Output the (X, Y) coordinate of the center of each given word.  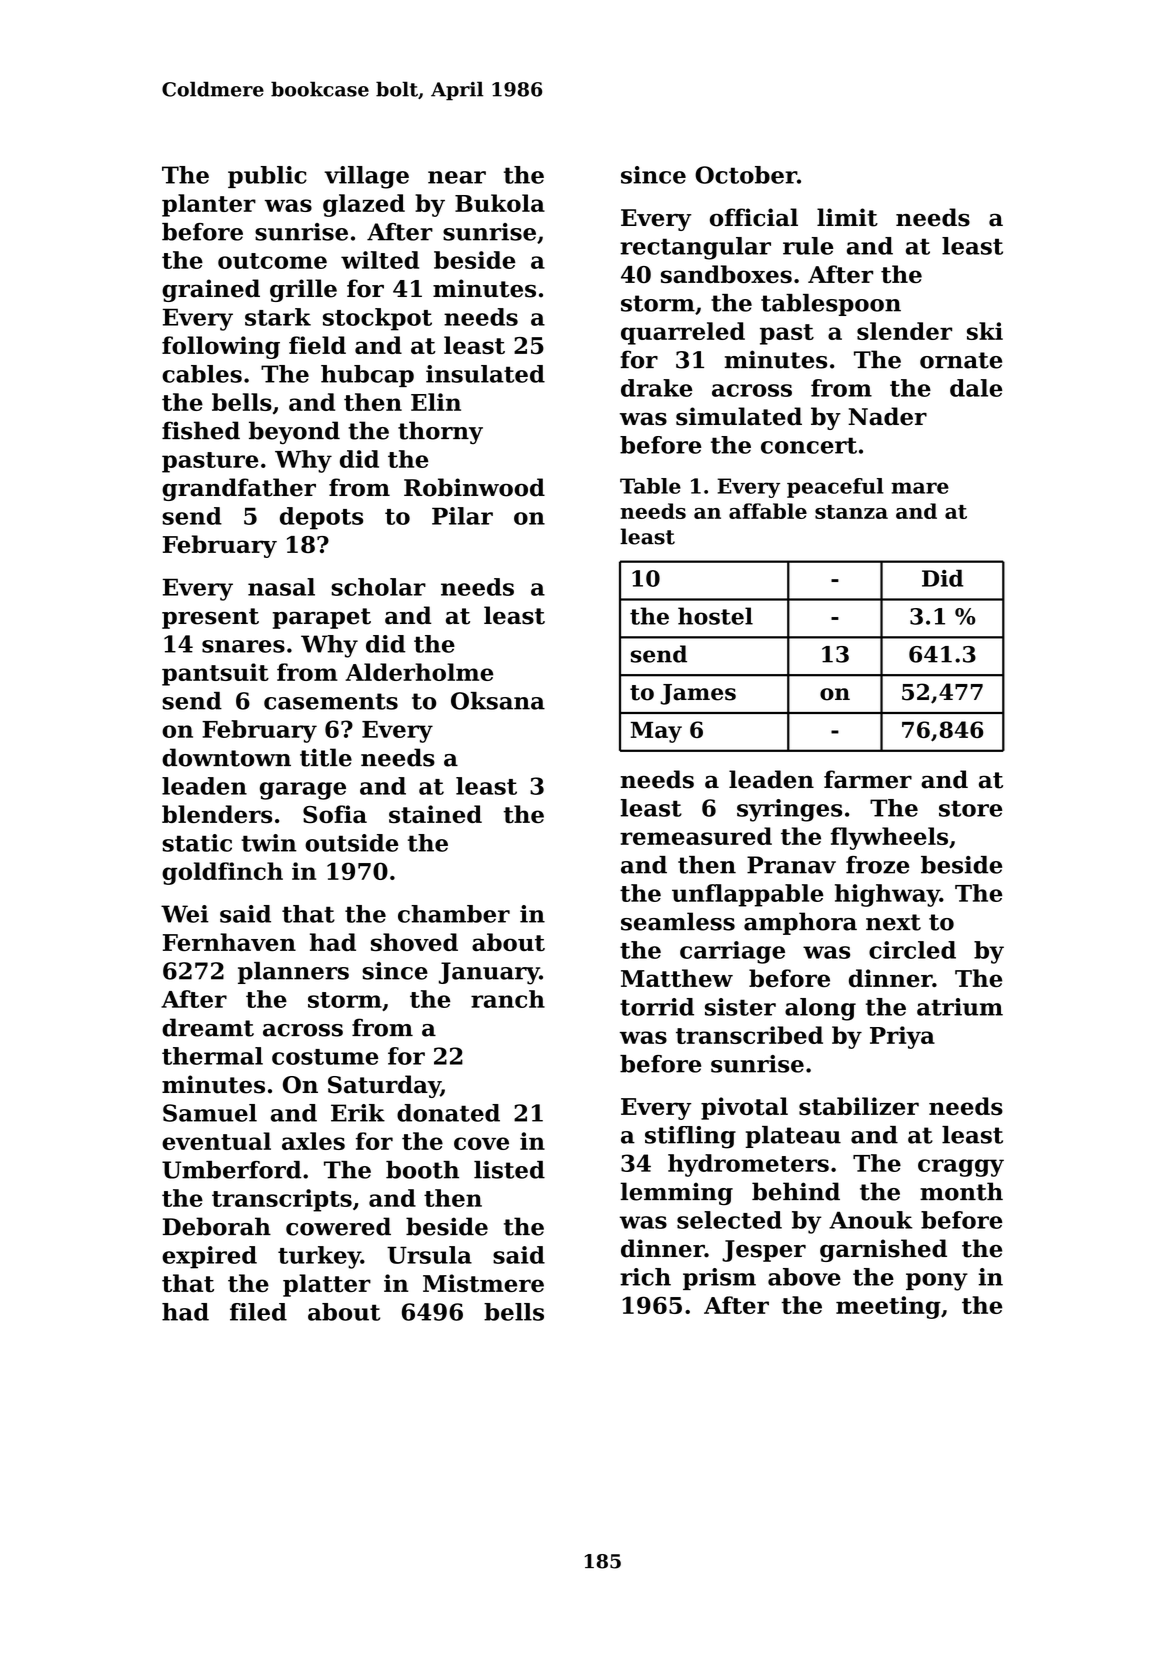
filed (258, 1312)
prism (719, 1279)
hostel (715, 616)
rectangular (695, 248)
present (210, 618)
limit (847, 217)
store (971, 808)
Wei (185, 914)
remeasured (696, 836)
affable (768, 511)
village (366, 177)
